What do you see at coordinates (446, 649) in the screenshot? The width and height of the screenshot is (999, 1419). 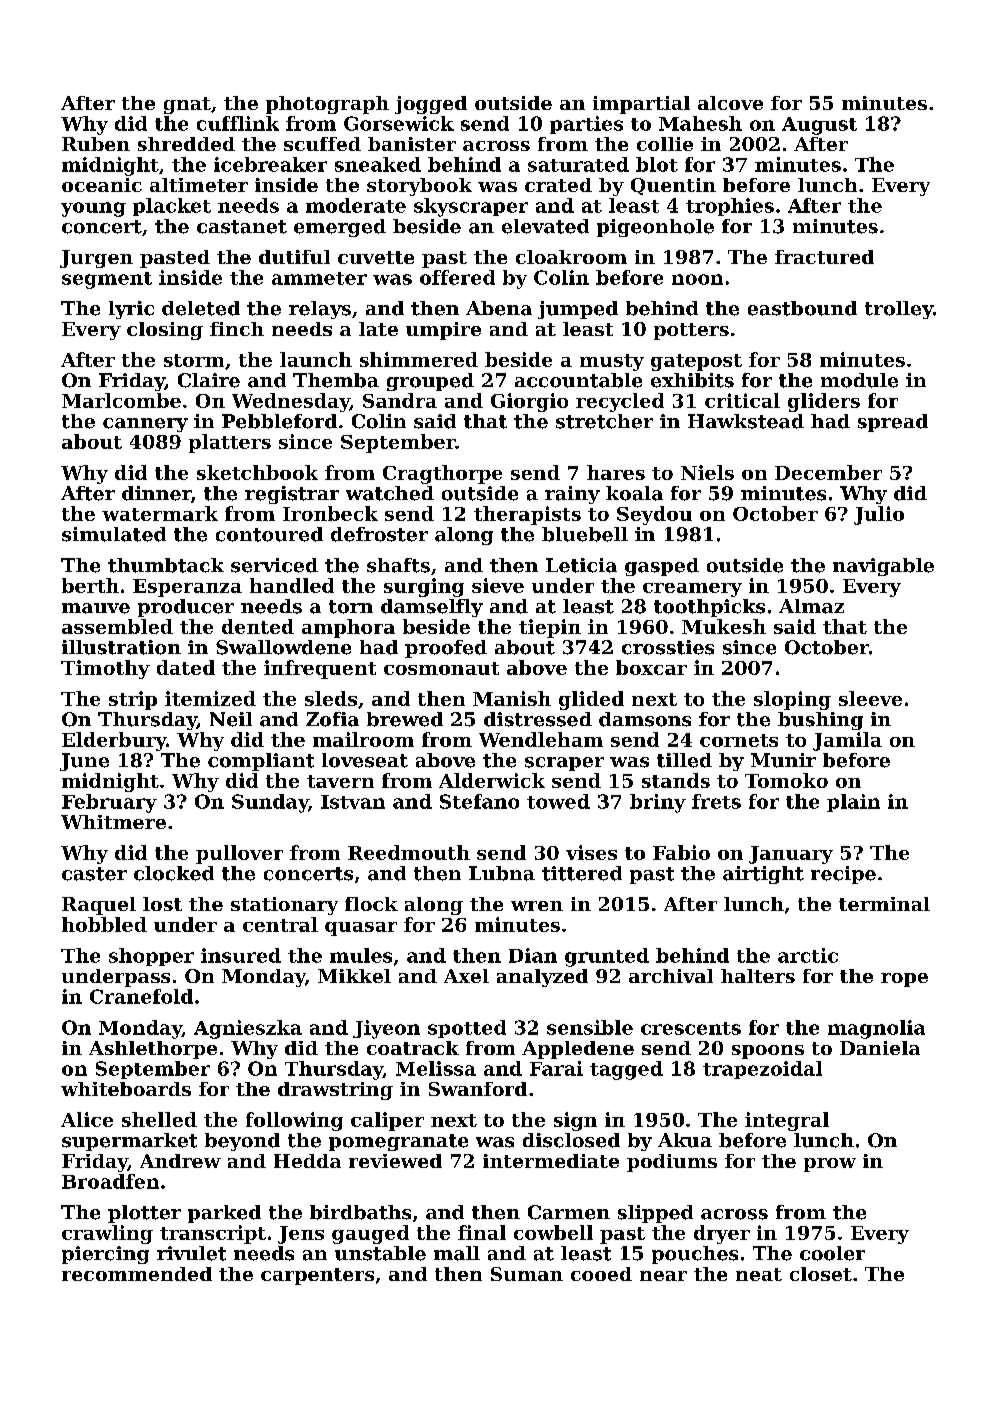 I see `proofed` at bounding box center [446, 649].
